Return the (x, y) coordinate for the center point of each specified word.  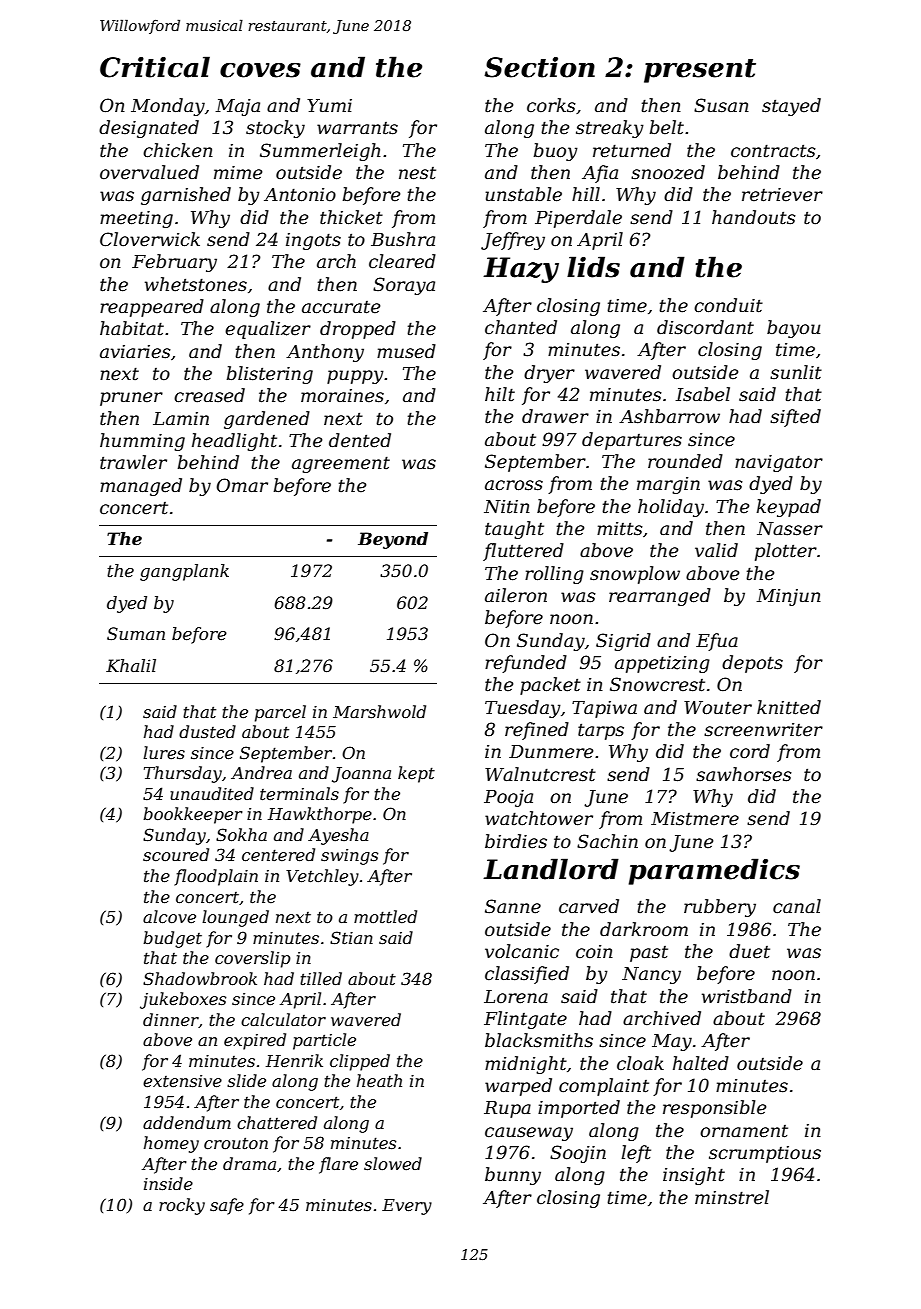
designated (149, 129)
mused (406, 351)
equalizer (268, 330)
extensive (182, 1081)
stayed (791, 107)
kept (416, 774)
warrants (357, 128)
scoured (176, 854)
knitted (789, 707)
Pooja (508, 798)
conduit (728, 305)
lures (164, 752)
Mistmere (695, 819)
